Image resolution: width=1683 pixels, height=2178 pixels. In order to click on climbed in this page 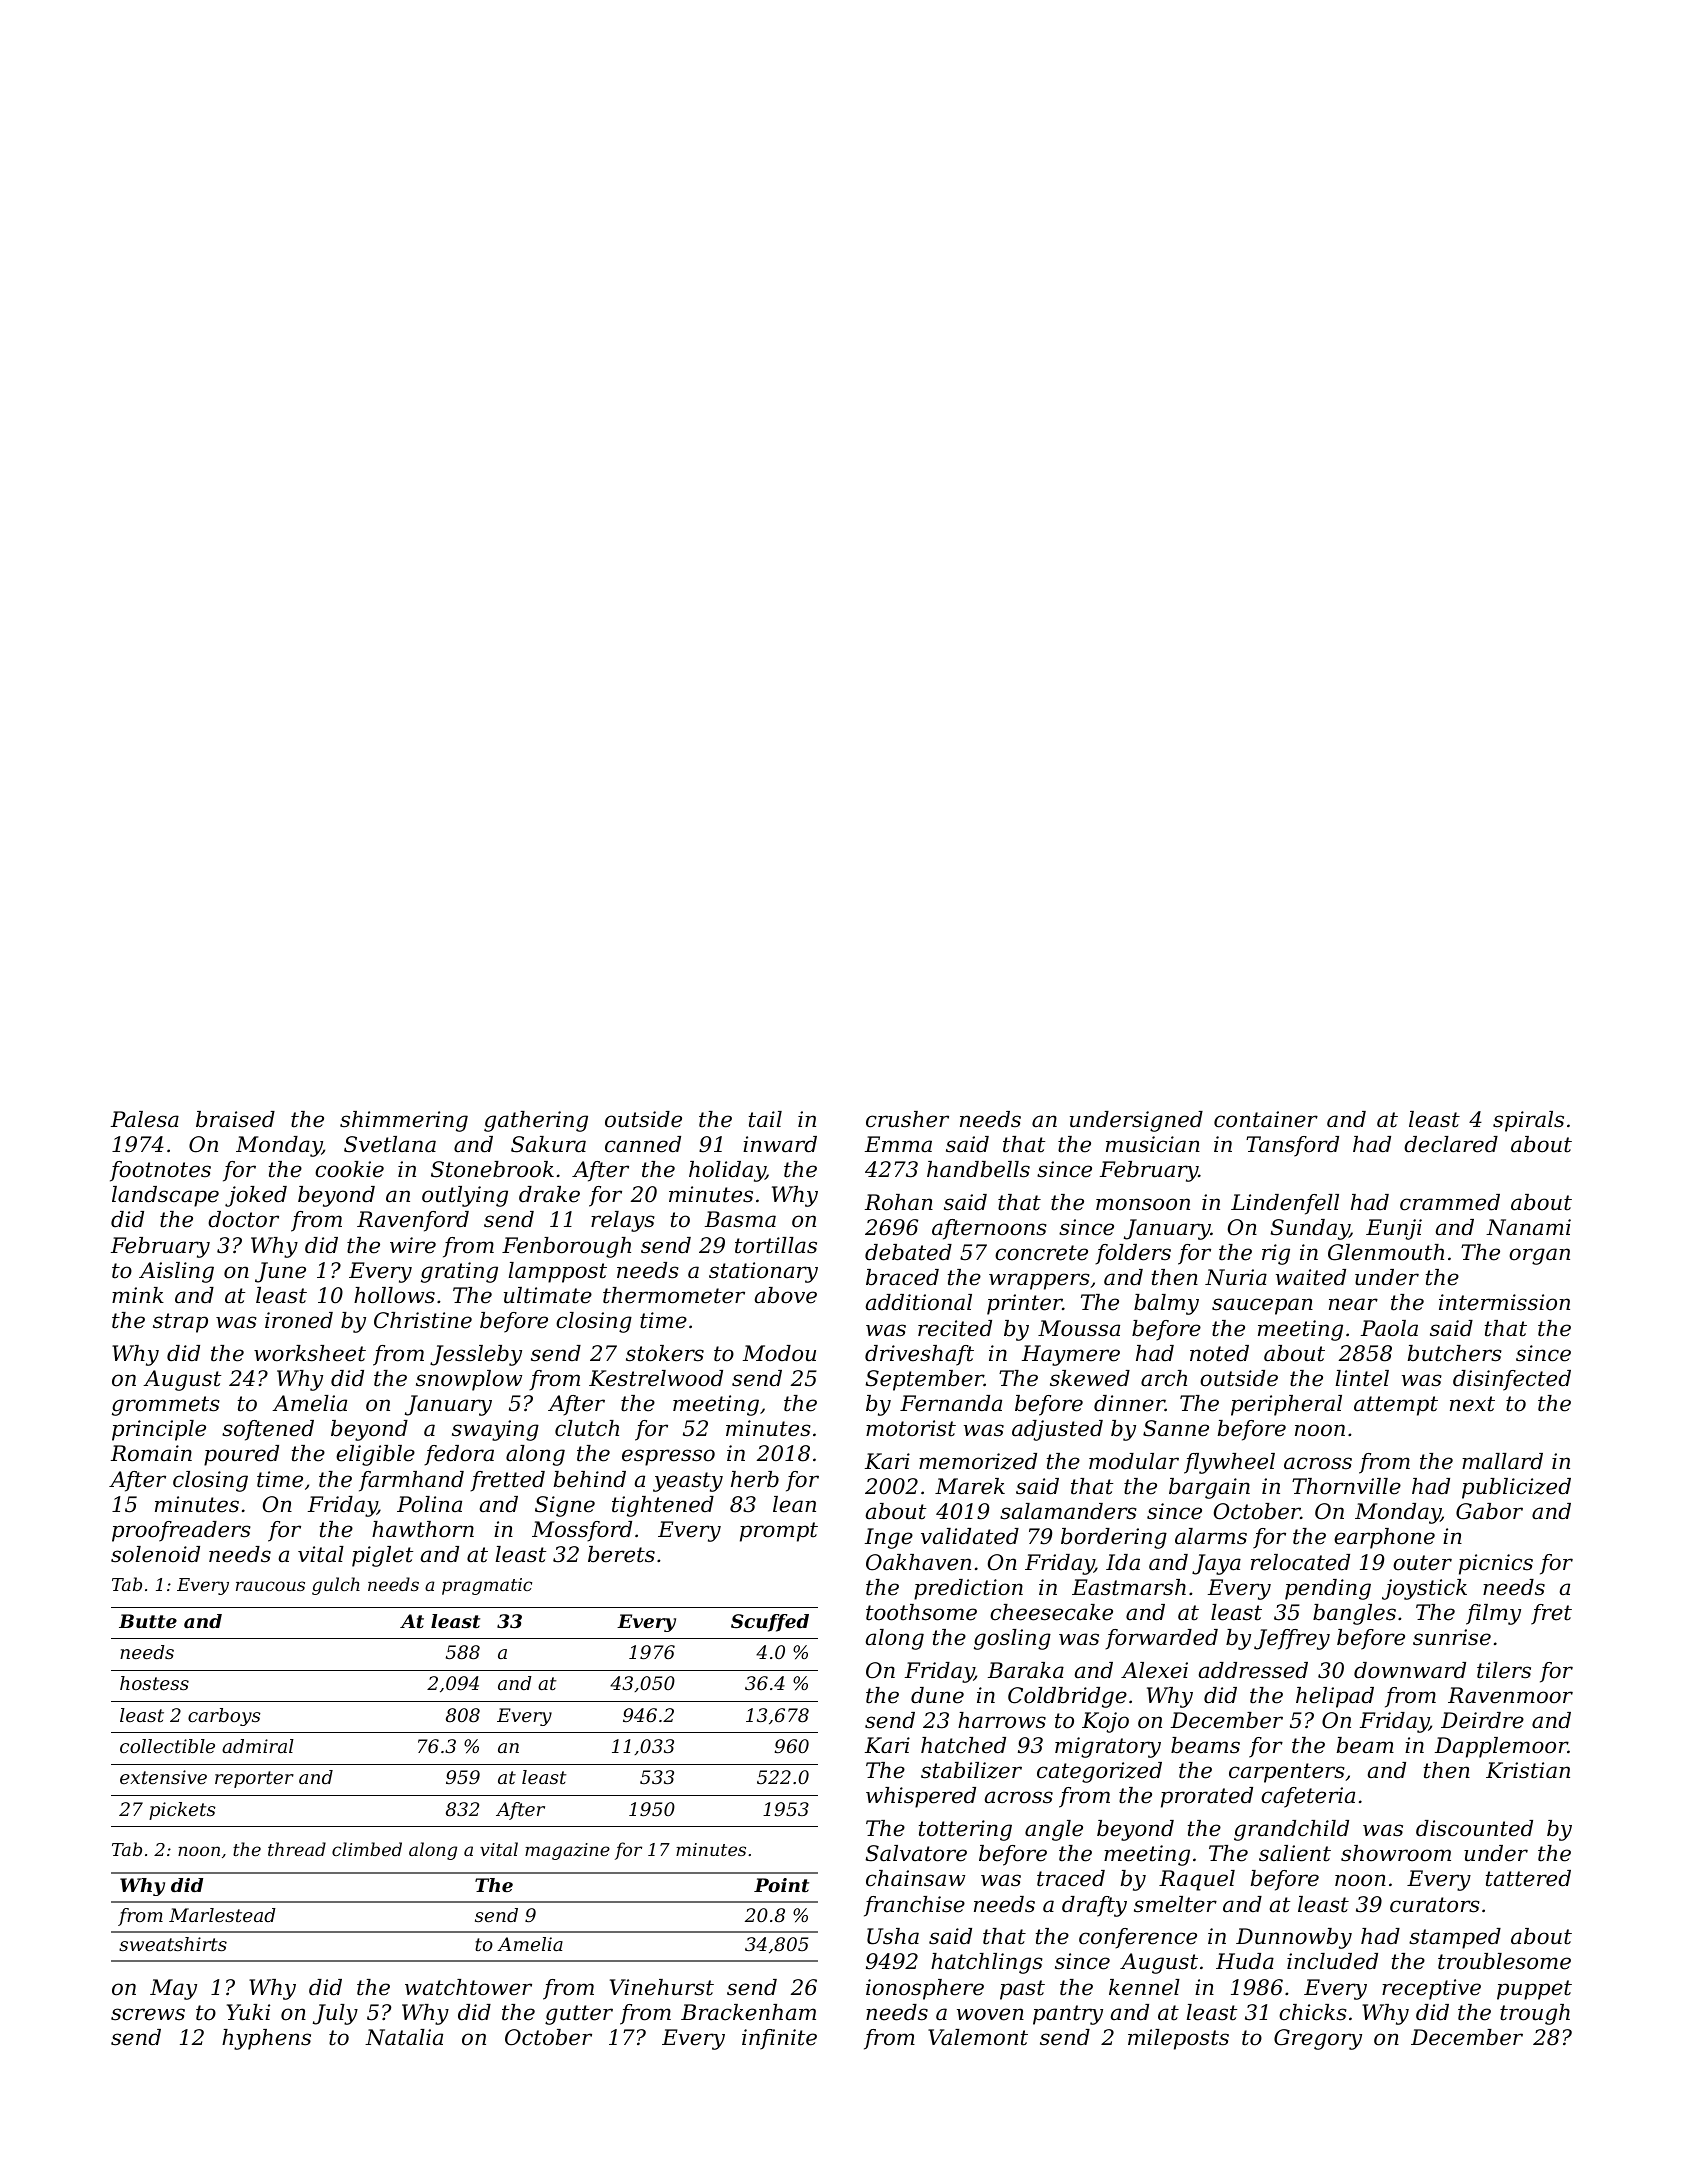, I will do `click(367, 1849)`.
